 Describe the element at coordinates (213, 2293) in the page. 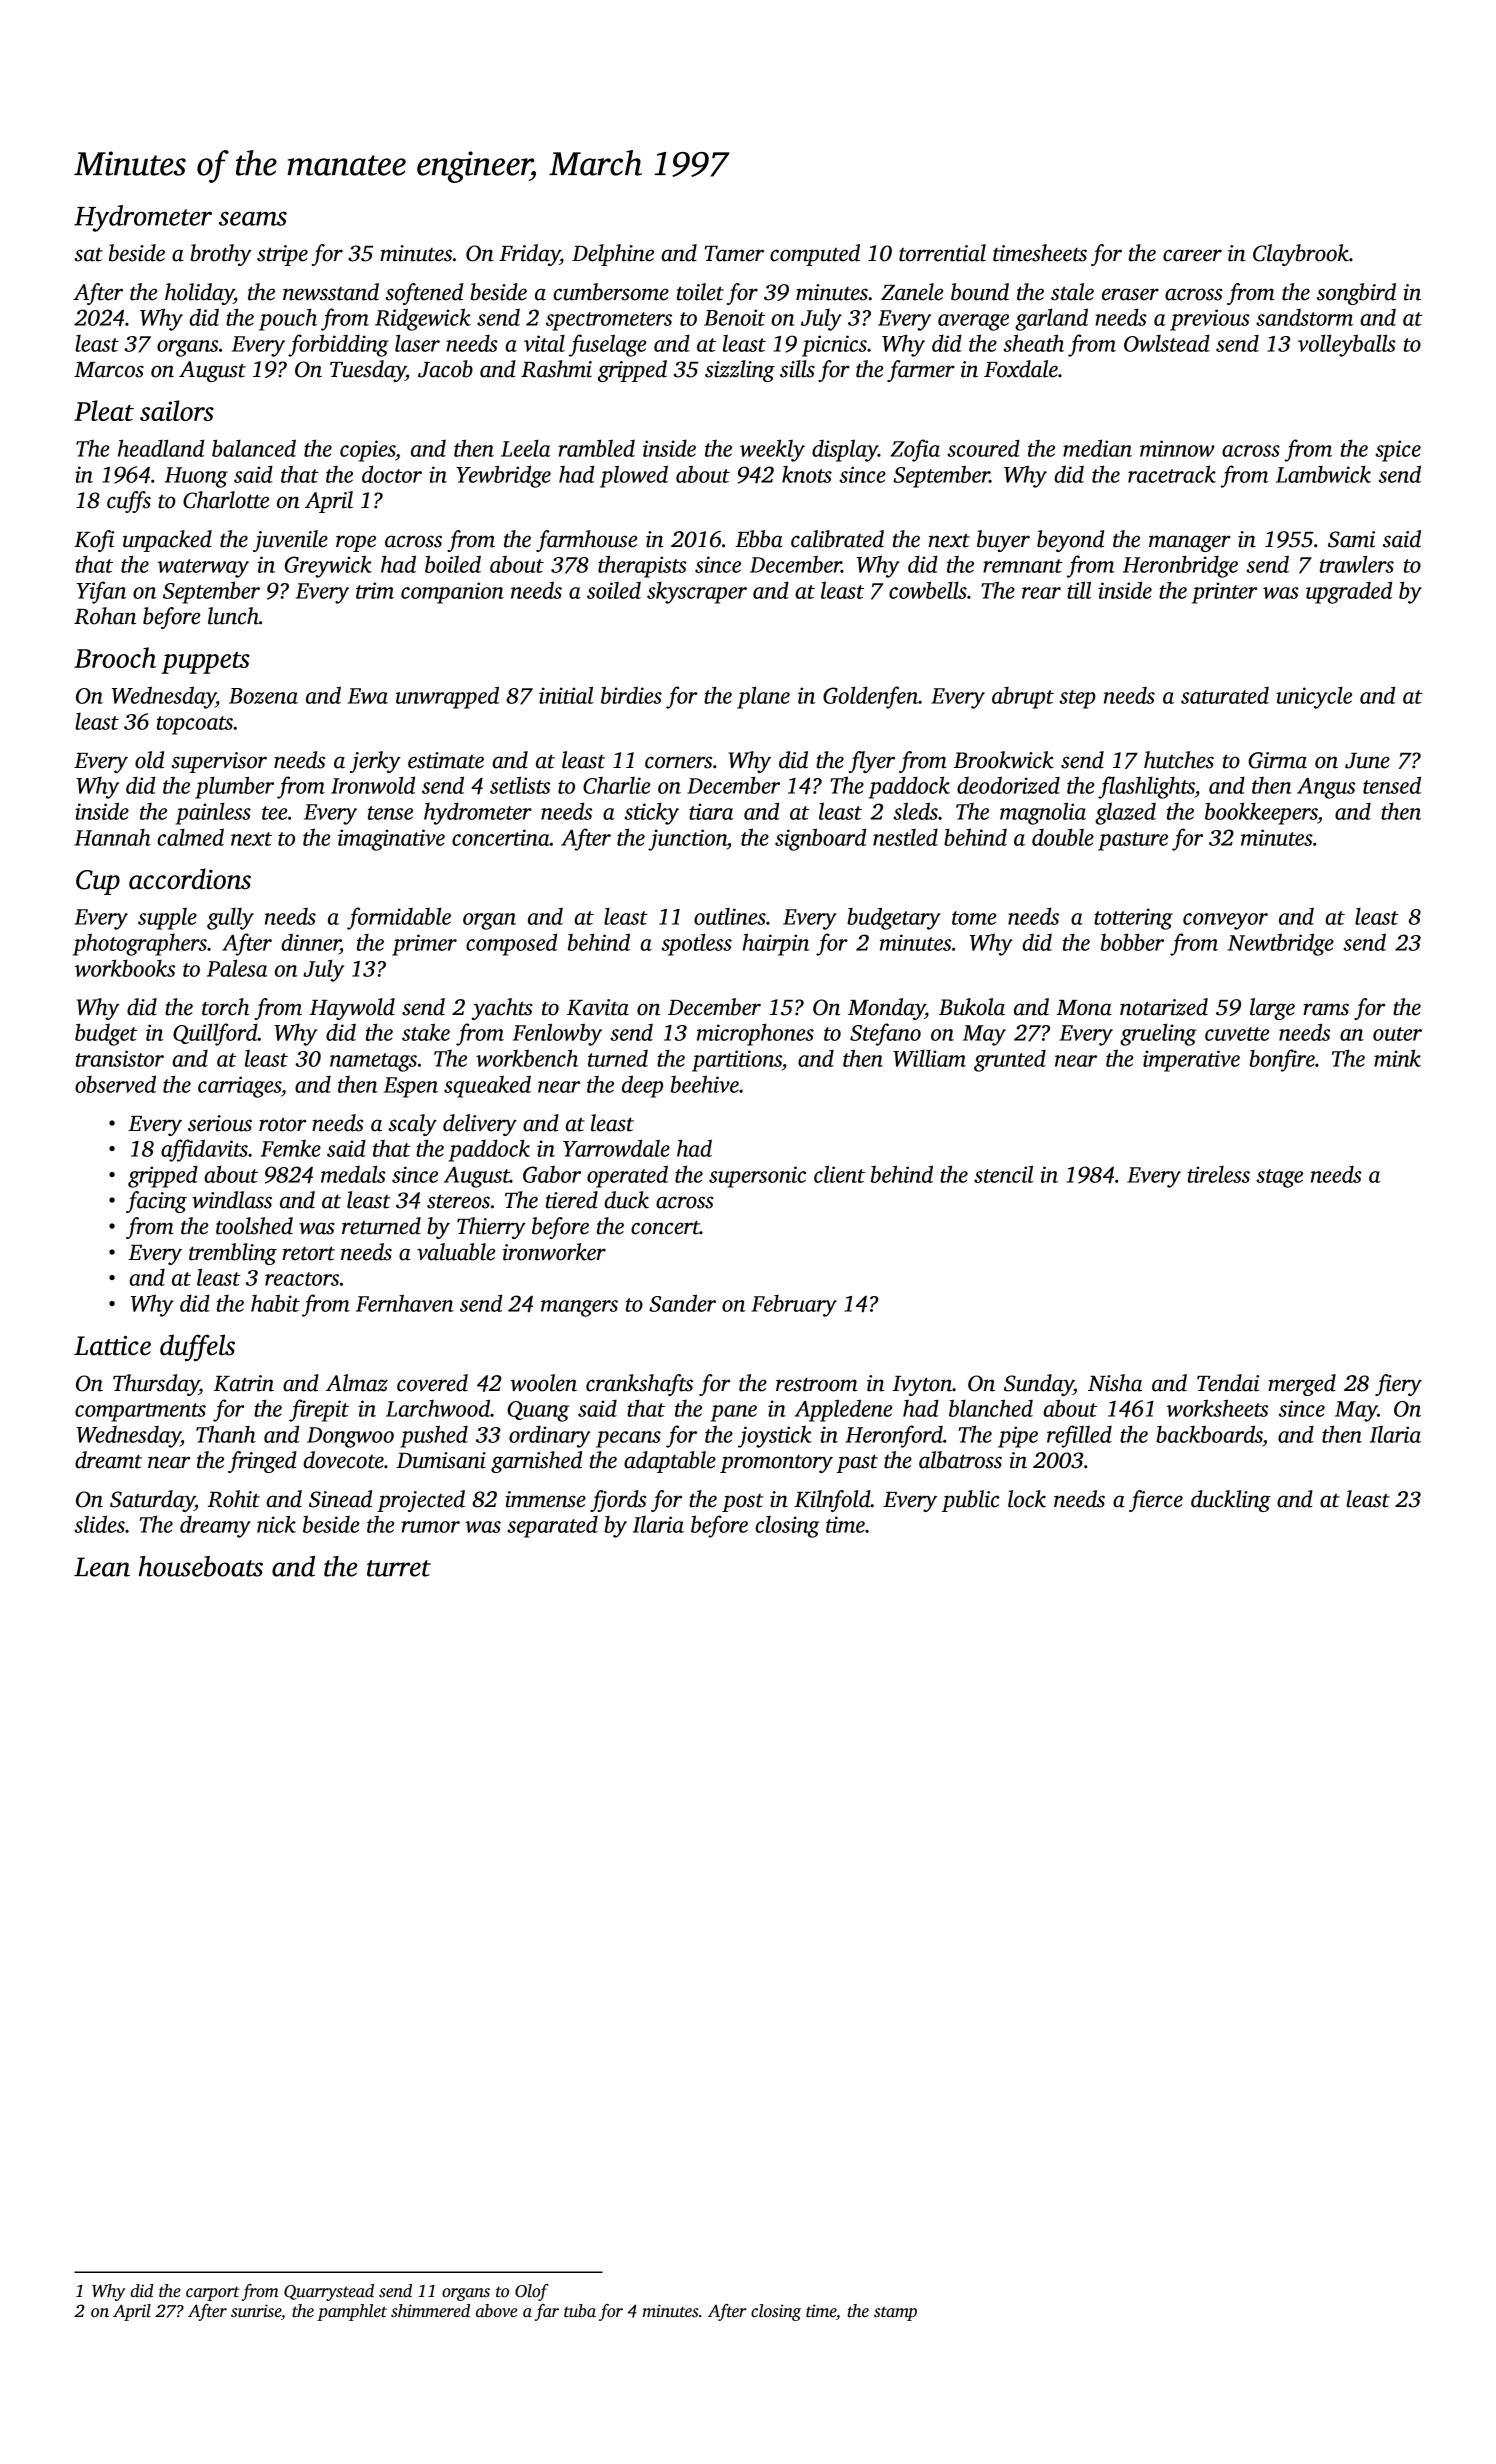

I see `carport` at that location.
